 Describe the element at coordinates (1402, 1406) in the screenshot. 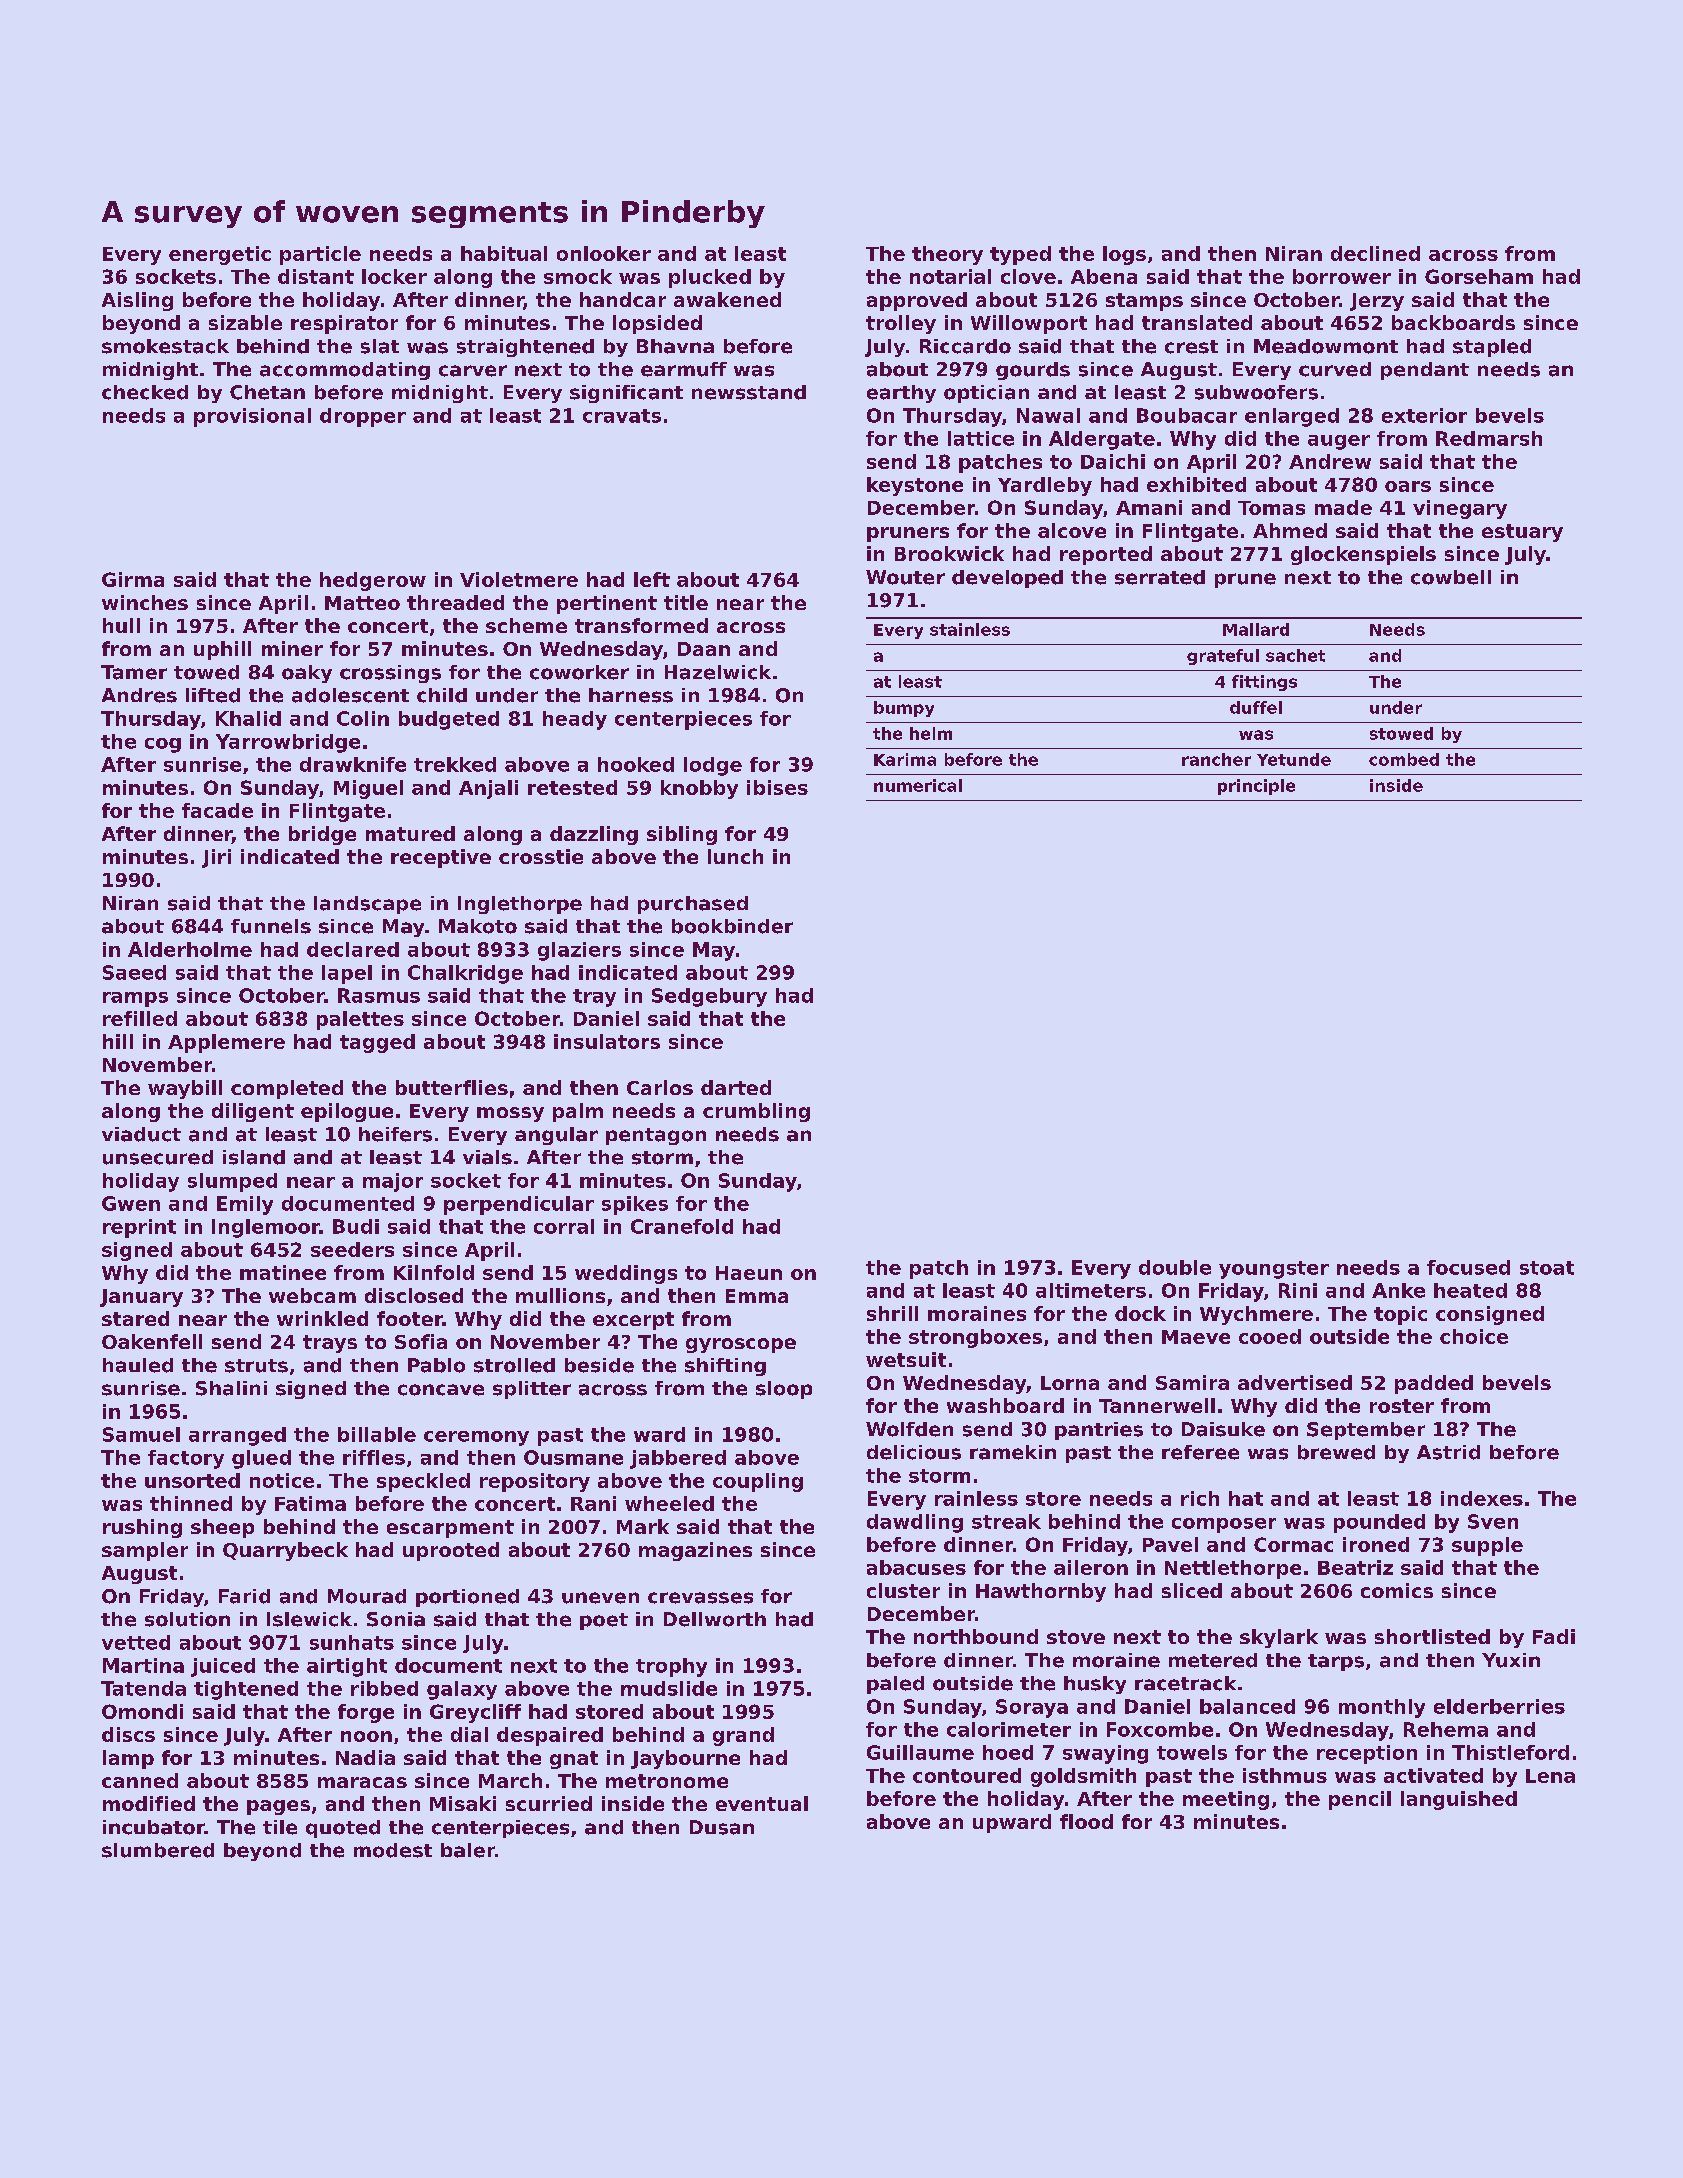

I see `roster` at that location.
